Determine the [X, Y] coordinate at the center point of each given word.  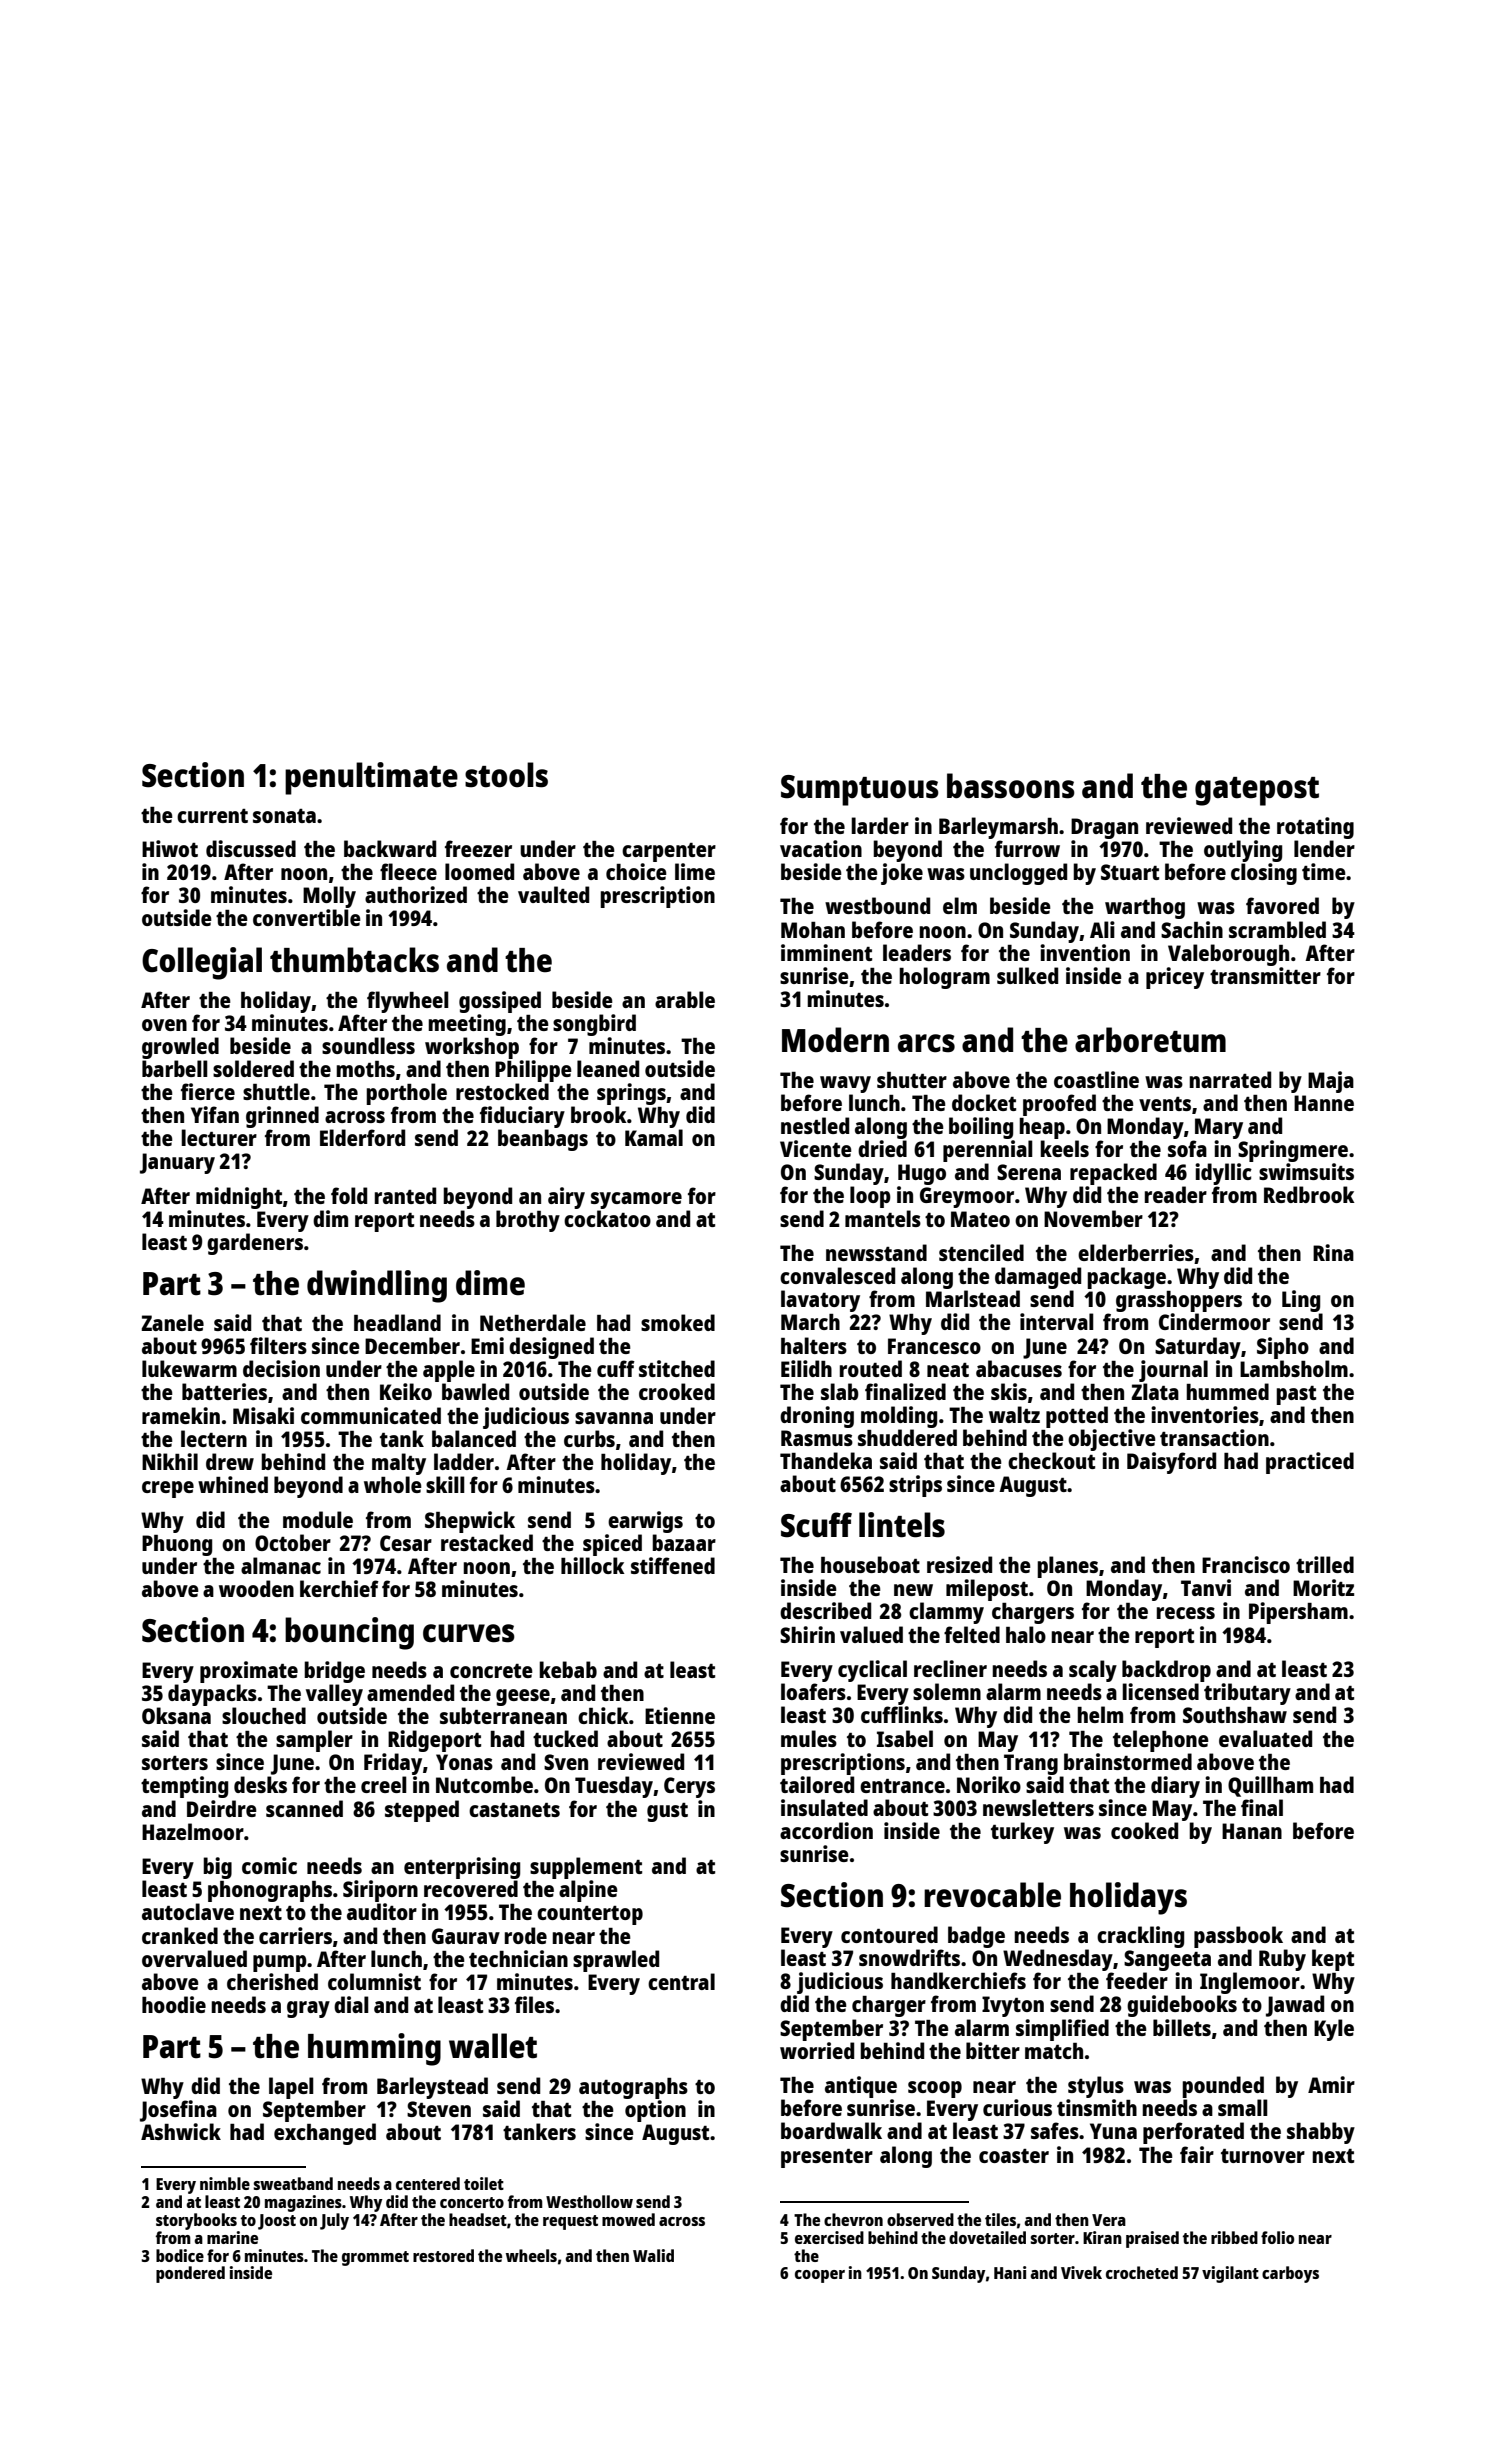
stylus [1096, 2087]
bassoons [1011, 786]
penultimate [371, 778]
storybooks [196, 2221]
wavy [845, 1084]
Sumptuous [860, 790]
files [534, 2004]
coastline [1096, 1079]
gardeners [255, 1244]
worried [817, 2050]
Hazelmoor [193, 1831]
